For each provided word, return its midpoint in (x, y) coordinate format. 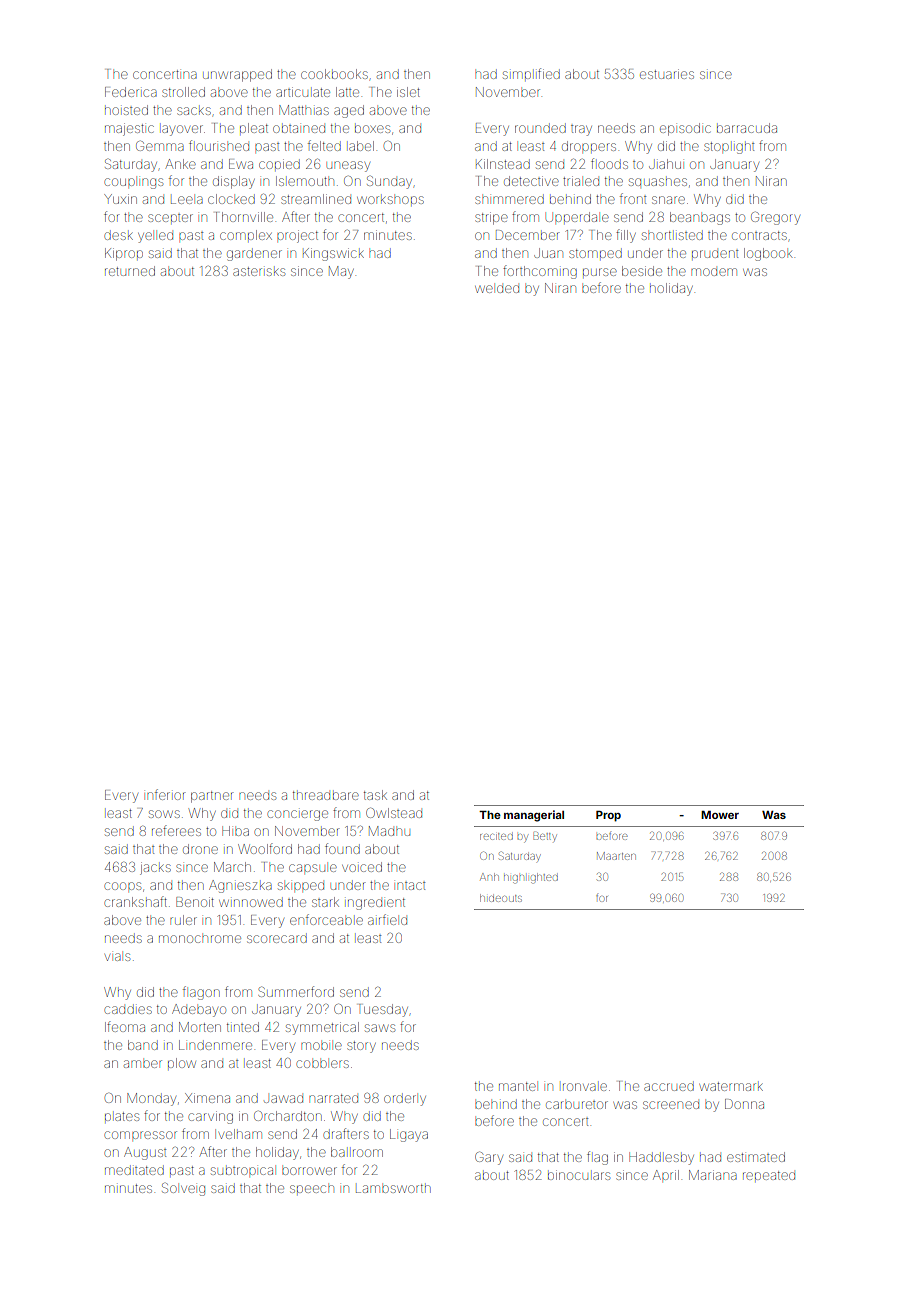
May (341, 272)
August (145, 1153)
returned (130, 271)
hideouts (501, 898)
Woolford (265, 848)
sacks (194, 111)
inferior (166, 794)
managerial (534, 816)
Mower (720, 815)
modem (714, 272)
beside (642, 271)
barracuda (747, 128)
